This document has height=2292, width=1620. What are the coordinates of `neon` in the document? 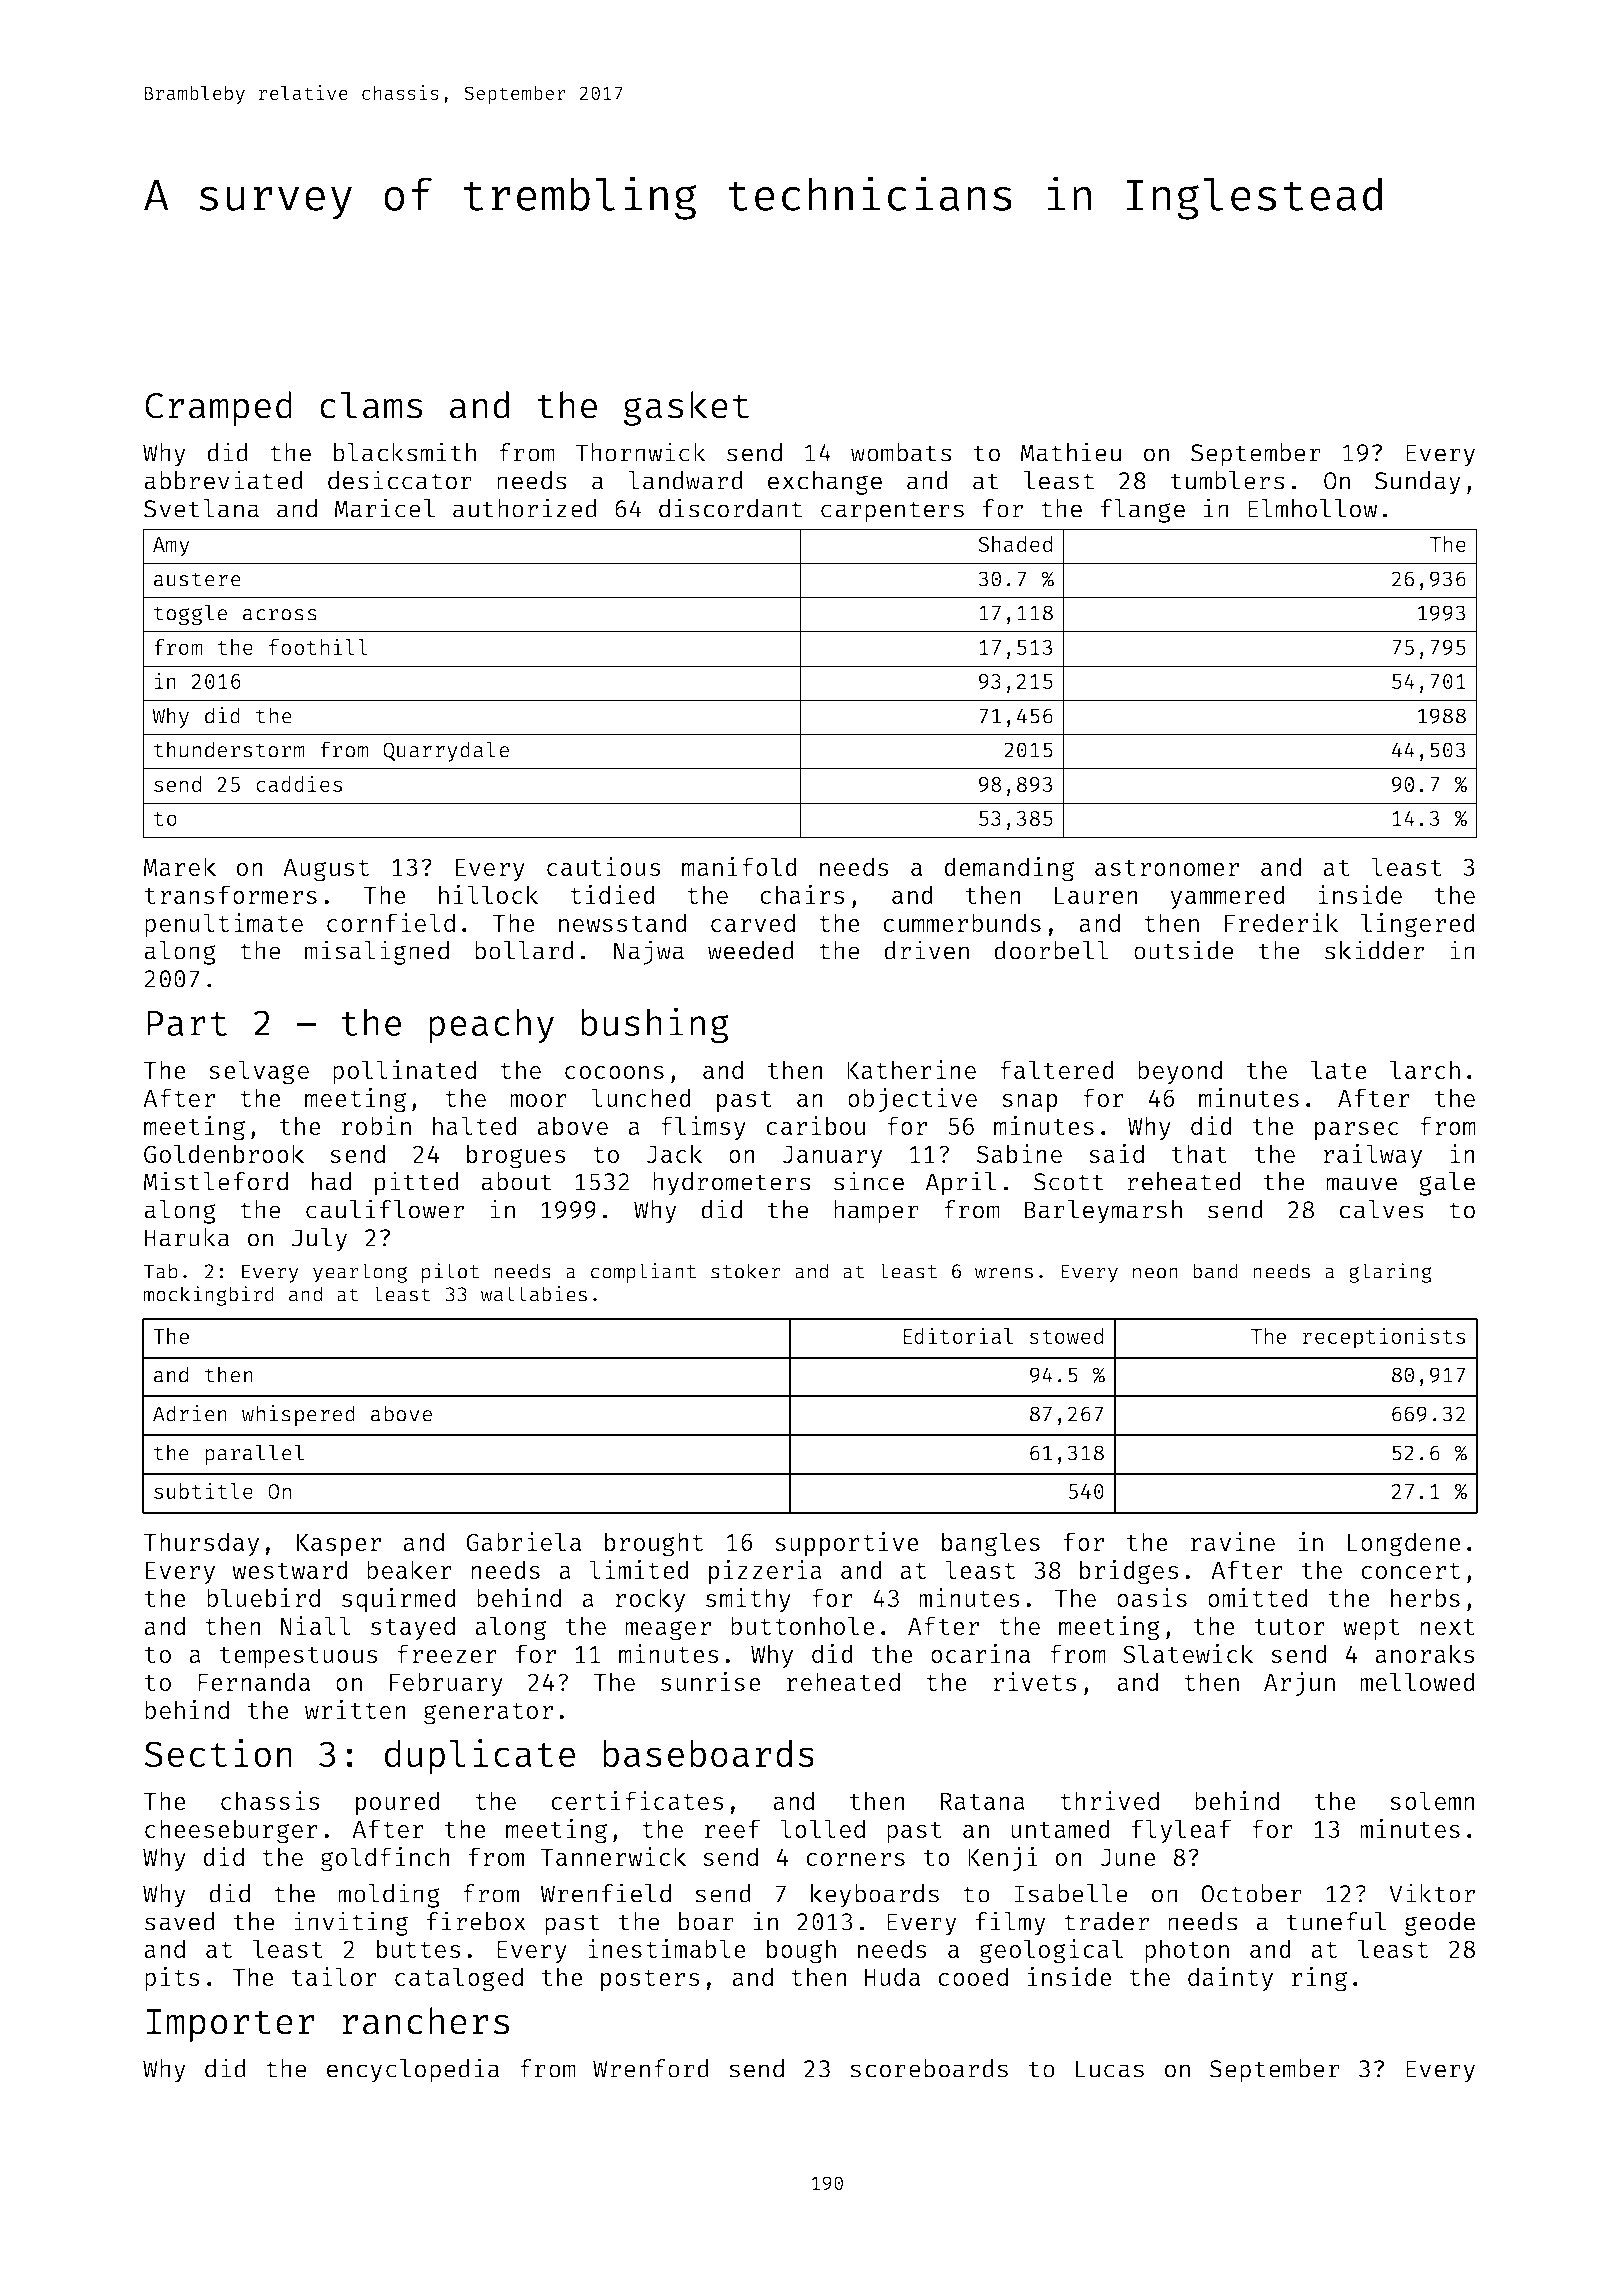 It's located at (1155, 1273).
